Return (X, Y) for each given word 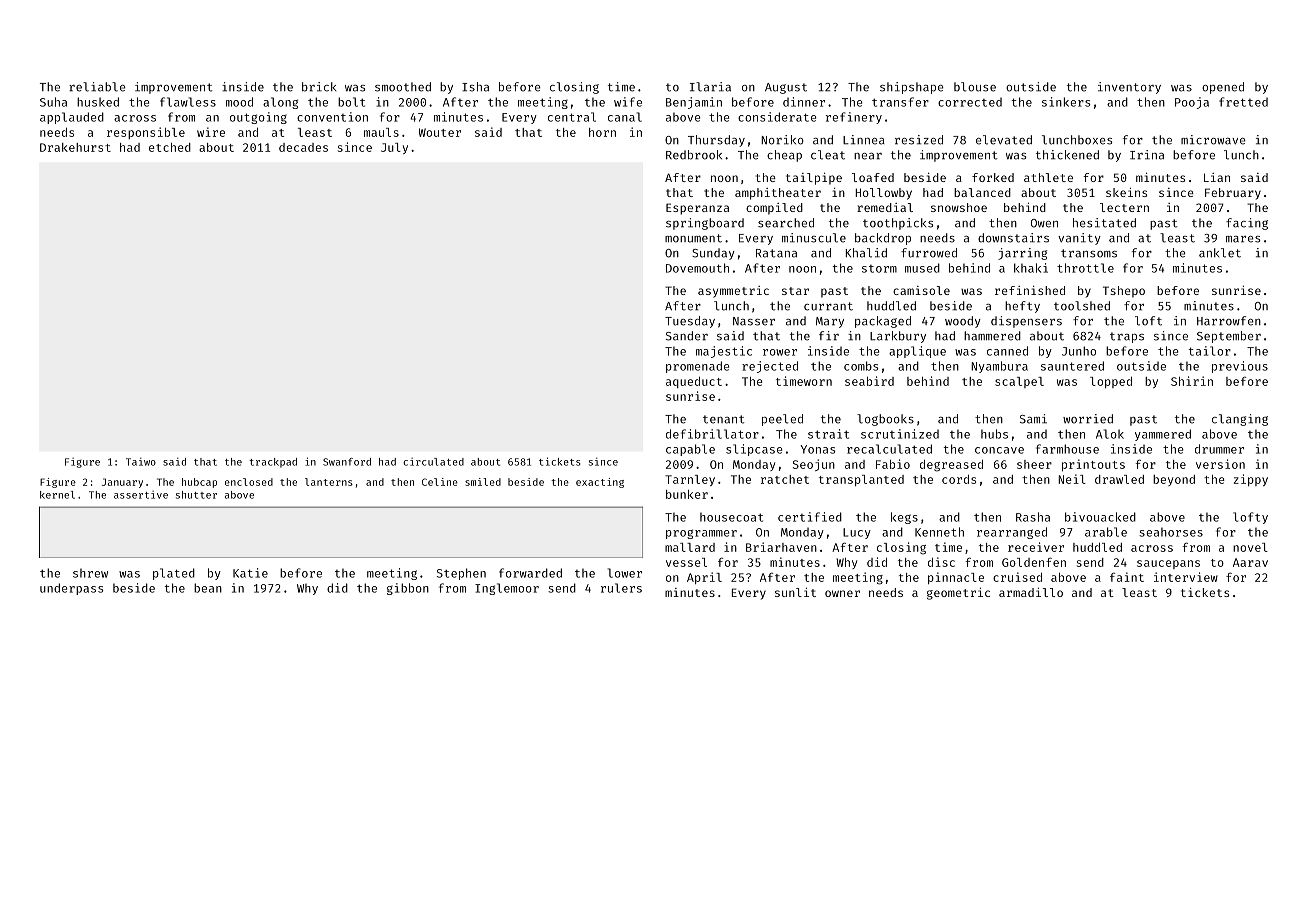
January (122, 483)
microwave (1213, 140)
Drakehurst (75, 147)
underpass (71, 589)
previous (1240, 367)
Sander (687, 336)
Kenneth (939, 532)
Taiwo (141, 462)
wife (628, 102)
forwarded (530, 573)
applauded (72, 118)
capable (690, 450)
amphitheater (778, 194)
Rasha (1033, 517)
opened (1223, 88)
